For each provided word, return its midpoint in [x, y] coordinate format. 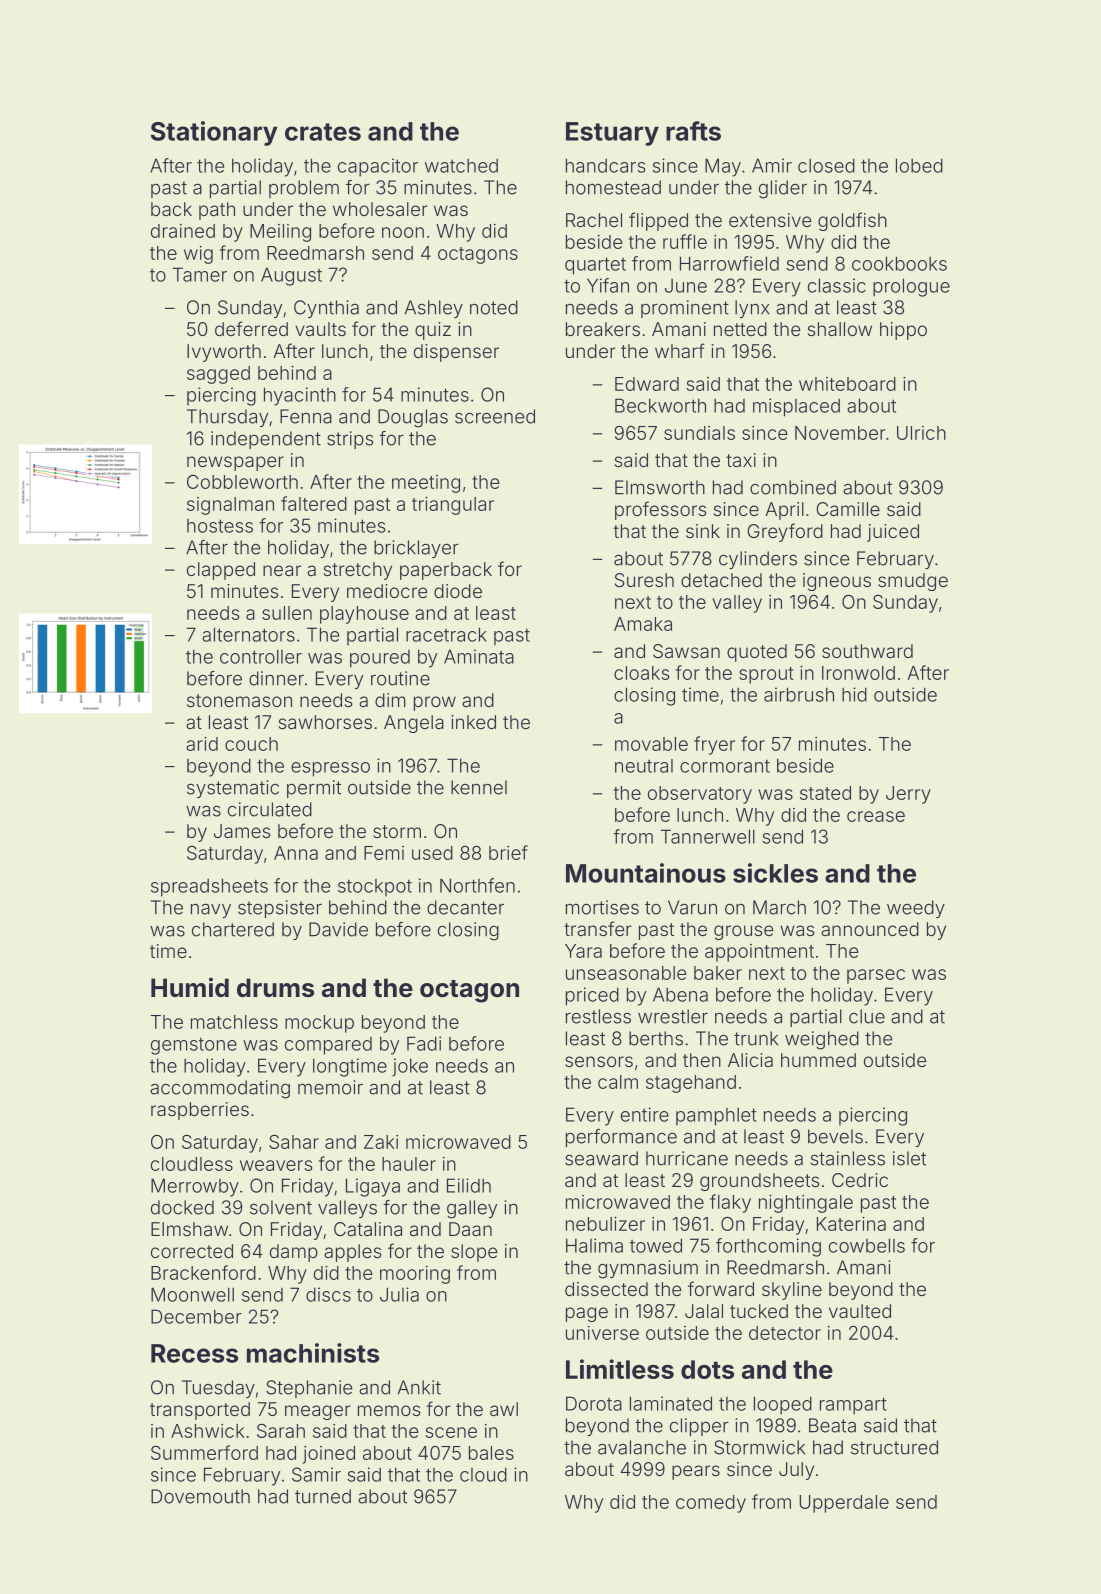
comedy [711, 1504]
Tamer [200, 274]
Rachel [594, 220]
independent [266, 440]
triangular [453, 506]
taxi [741, 460]
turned [323, 1496]
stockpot [375, 888]
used [432, 853]
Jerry [908, 795]
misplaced [796, 407]
